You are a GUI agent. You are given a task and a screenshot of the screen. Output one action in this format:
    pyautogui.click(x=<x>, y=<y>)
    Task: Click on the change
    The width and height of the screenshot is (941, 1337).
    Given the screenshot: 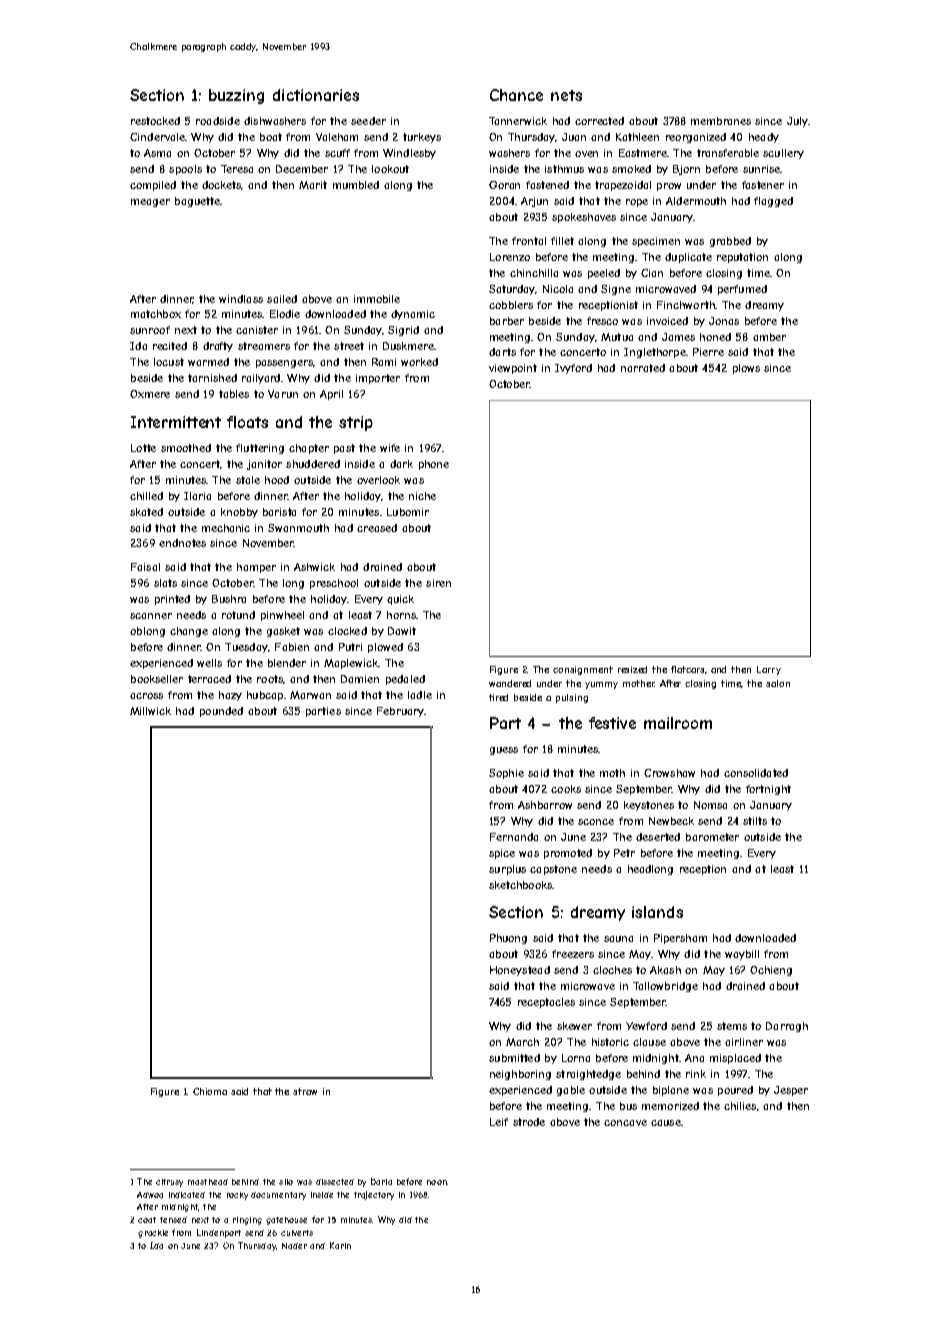 What is the action you would take?
    pyautogui.click(x=189, y=632)
